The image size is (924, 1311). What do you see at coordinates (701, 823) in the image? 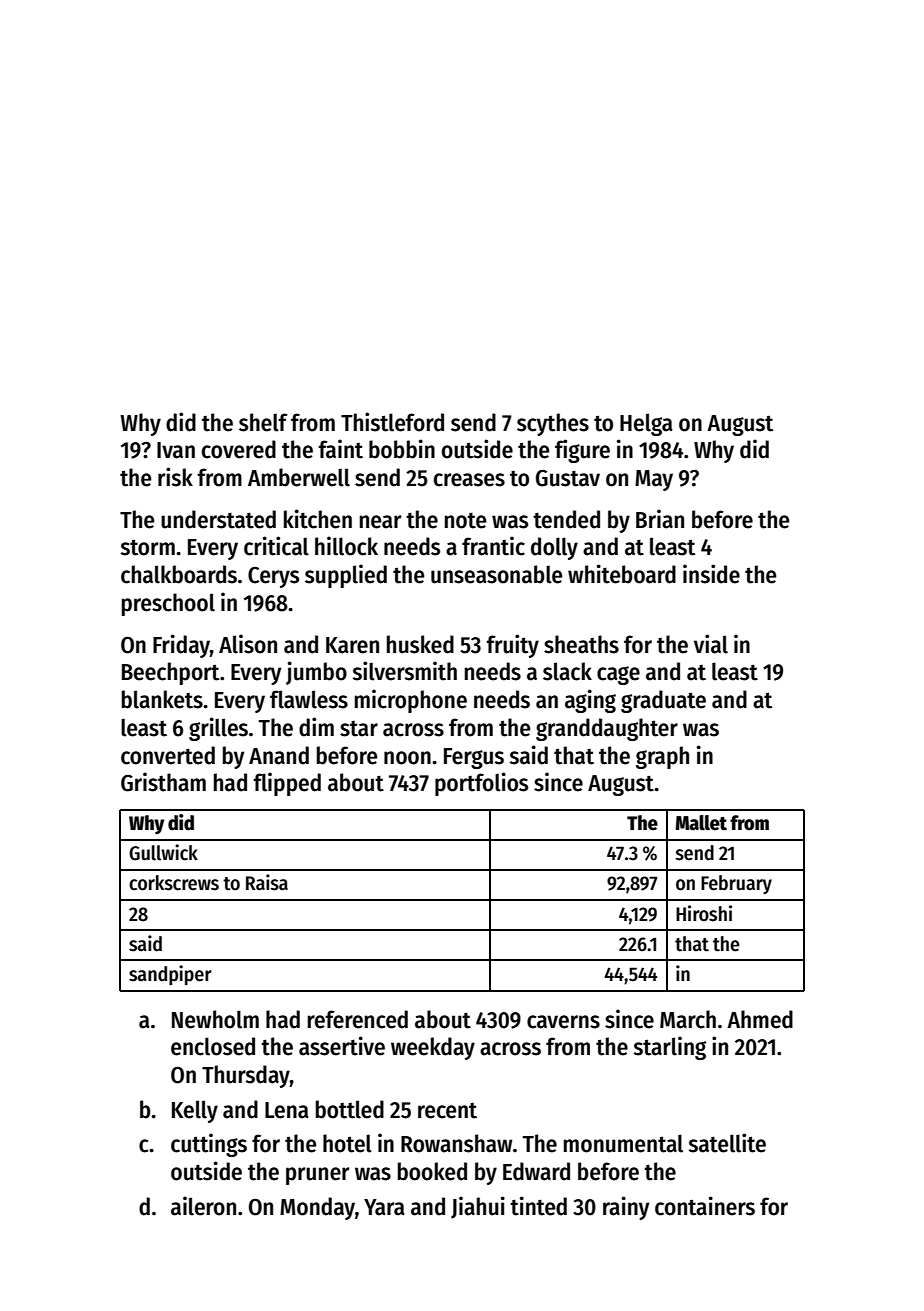
I see `Mallet` at bounding box center [701, 823].
